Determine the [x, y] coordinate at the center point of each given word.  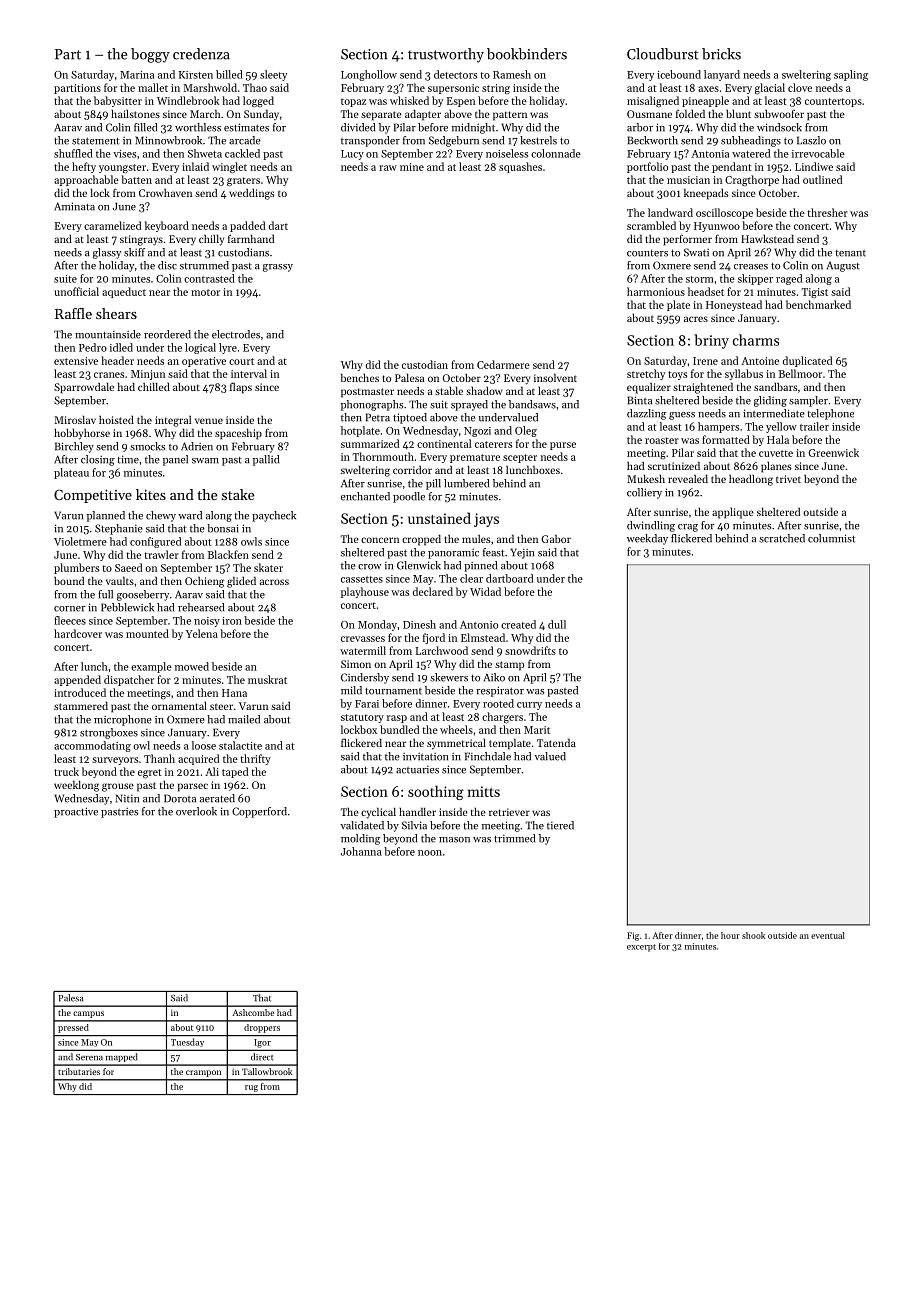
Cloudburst [663, 54]
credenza [201, 54]
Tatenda [556, 743]
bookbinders [527, 54]
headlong [751, 480]
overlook [196, 811]
